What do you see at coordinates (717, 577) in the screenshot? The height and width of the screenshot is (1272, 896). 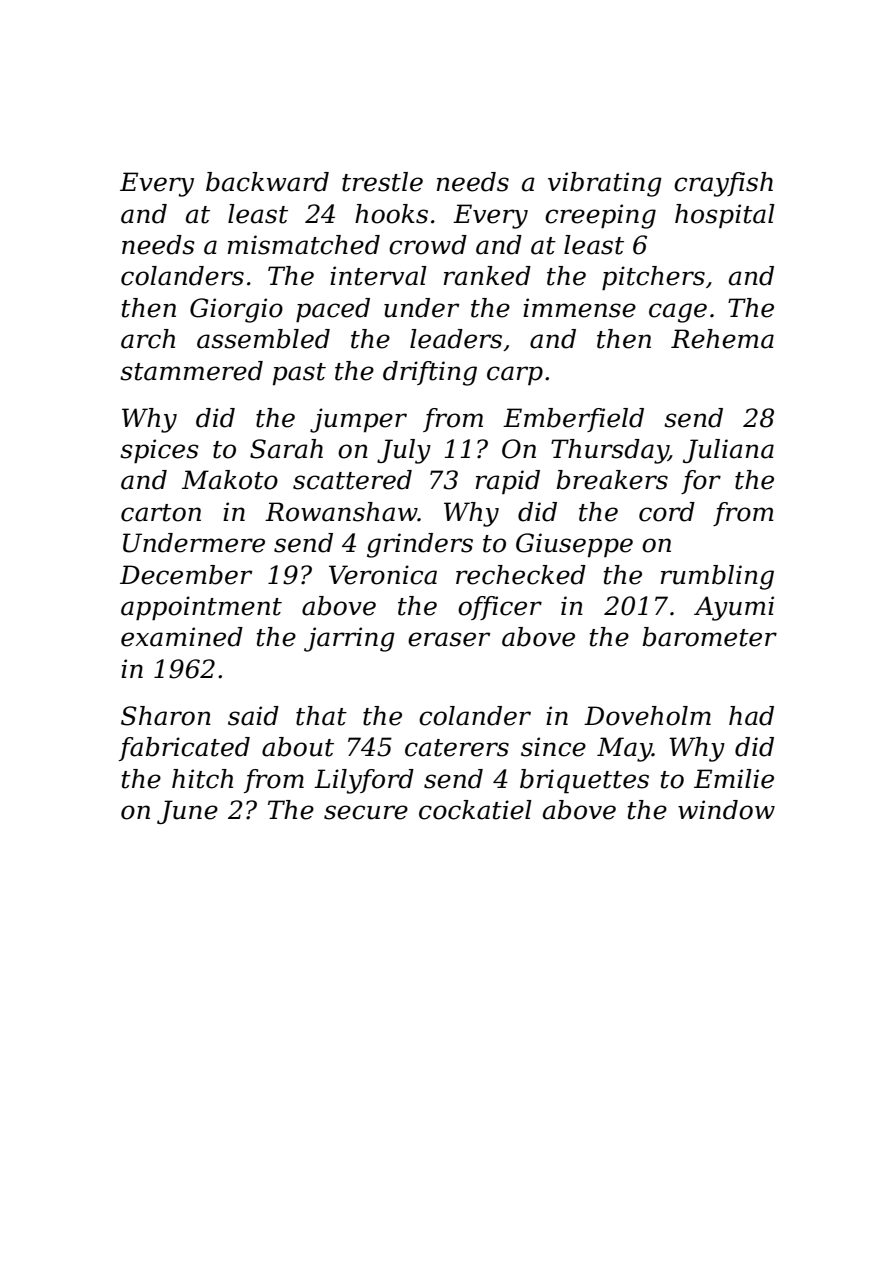 I see `rumbling` at bounding box center [717, 577].
